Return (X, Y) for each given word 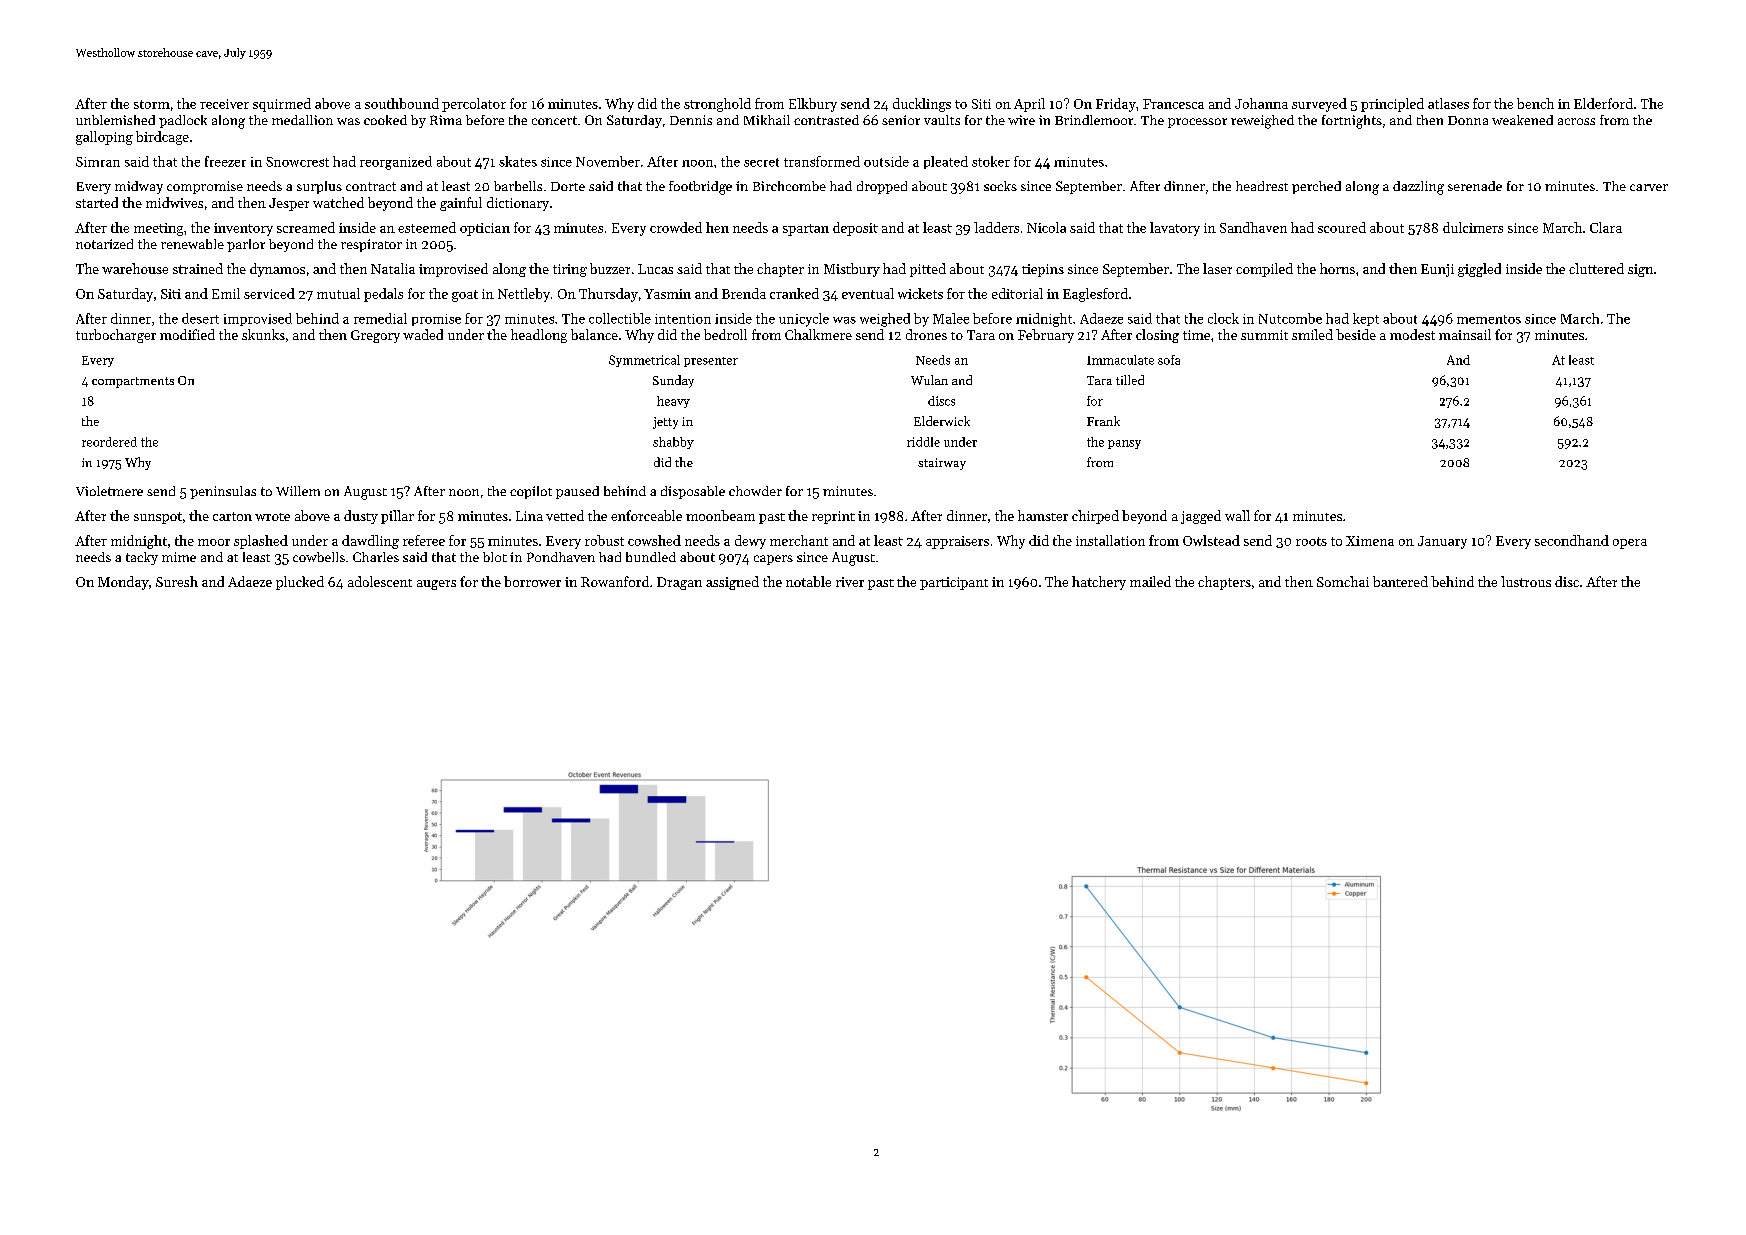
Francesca (1173, 104)
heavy (673, 402)
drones (926, 334)
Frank (1103, 421)
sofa (1169, 360)
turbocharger (116, 336)
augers (436, 585)
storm (152, 104)
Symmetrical (644, 361)
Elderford (1603, 103)
